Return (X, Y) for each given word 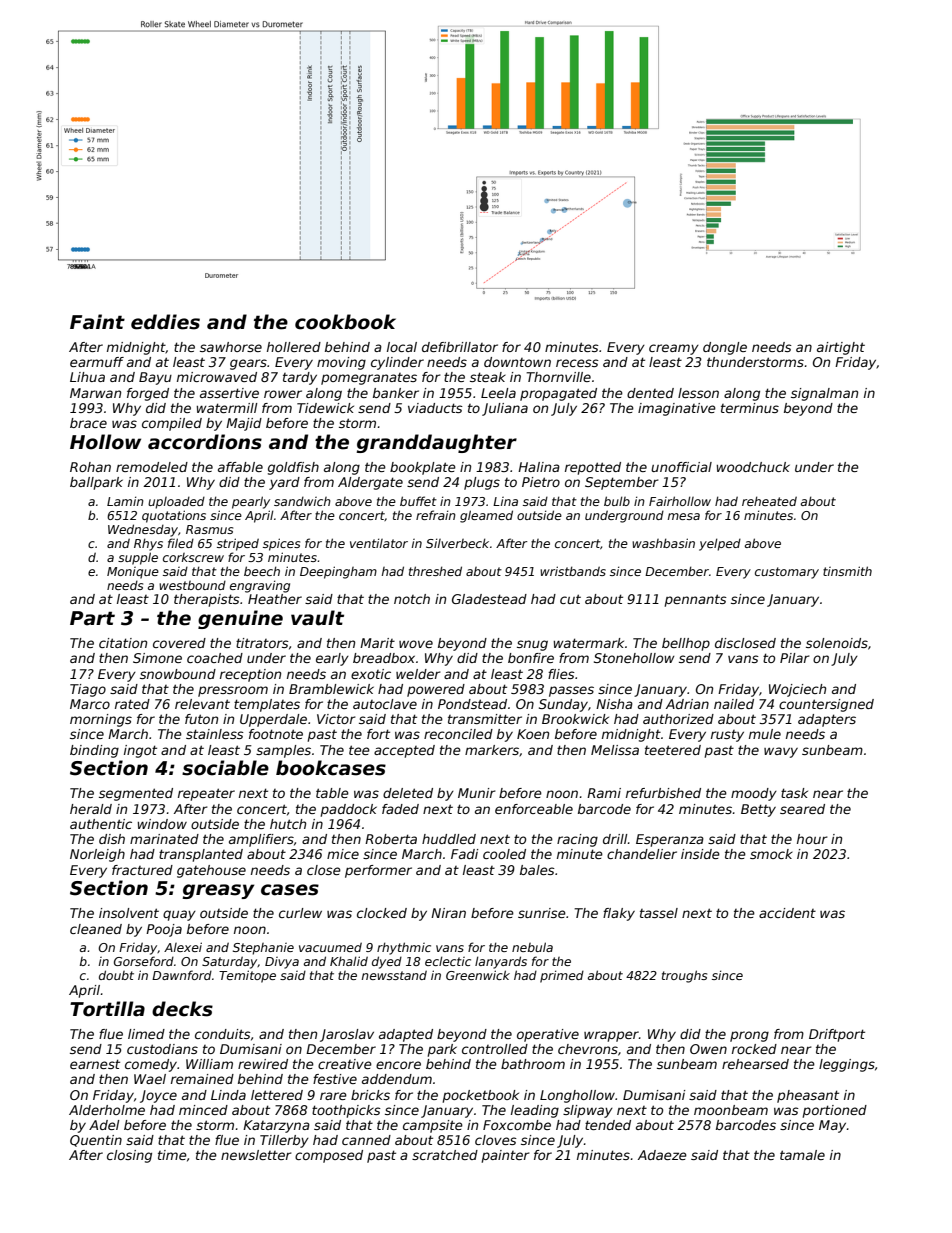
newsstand (394, 975)
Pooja (164, 930)
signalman (824, 394)
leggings (847, 1065)
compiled (172, 424)
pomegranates (369, 379)
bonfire (531, 658)
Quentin (96, 1141)
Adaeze (662, 1155)
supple (138, 558)
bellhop (686, 644)
